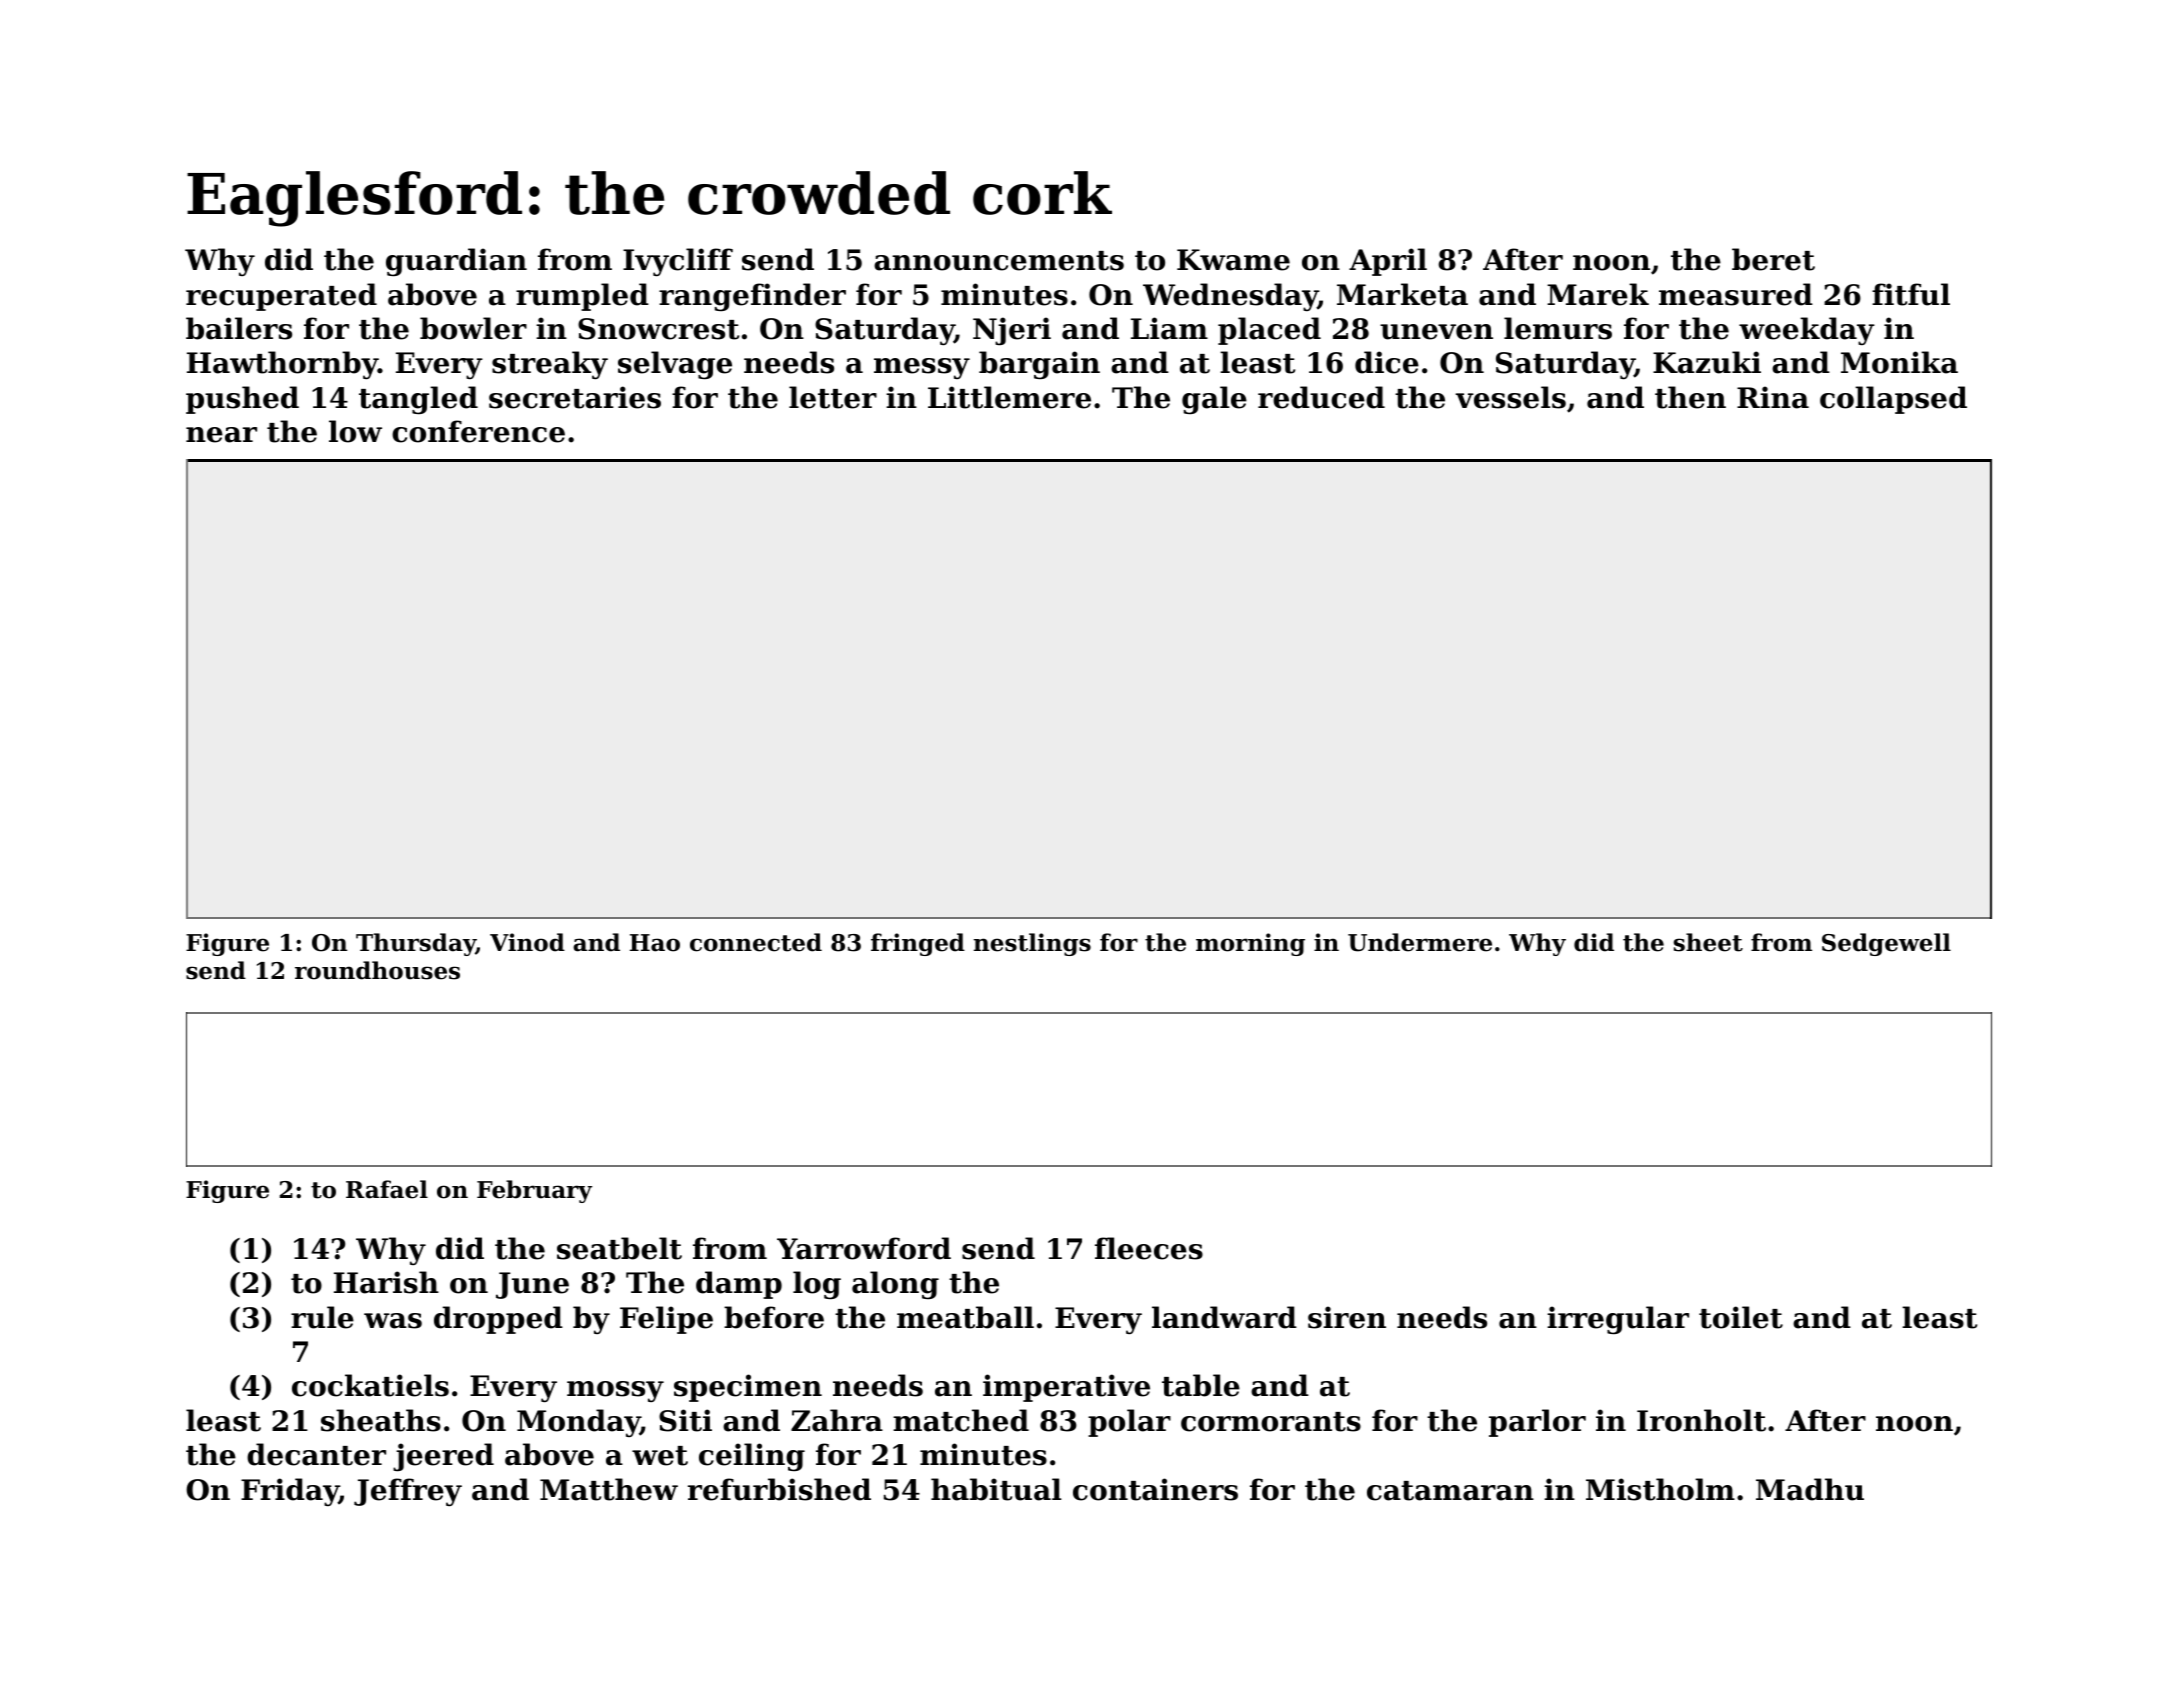 This screenshot has width=2178, height=1683. Describe the element at coordinates (355, 431) in the screenshot. I see `low` at that location.
